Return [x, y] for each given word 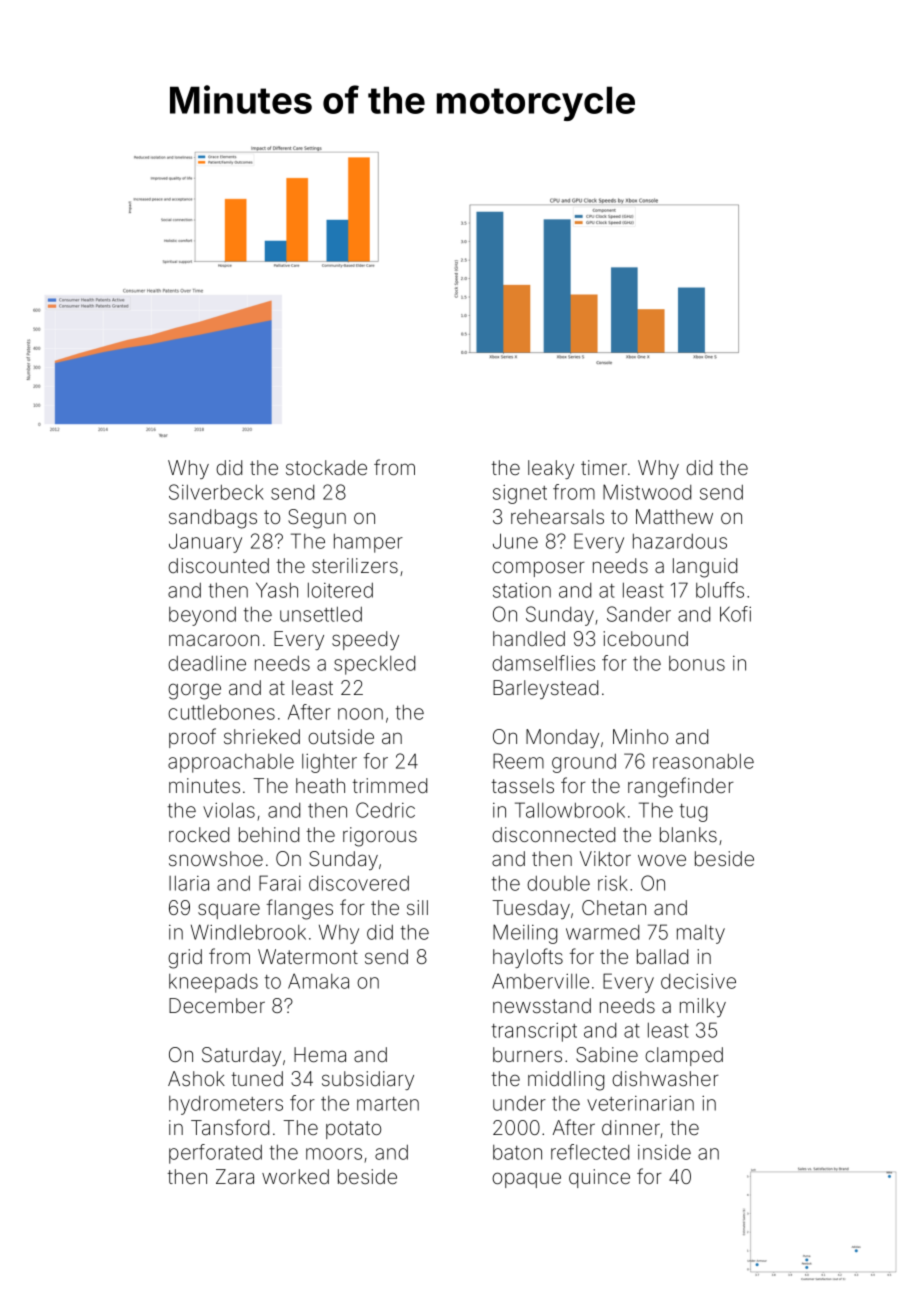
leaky [551, 469]
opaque [526, 1180]
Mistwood [647, 492]
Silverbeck [216, 492]
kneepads [213, 983]
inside [664, 1152]
